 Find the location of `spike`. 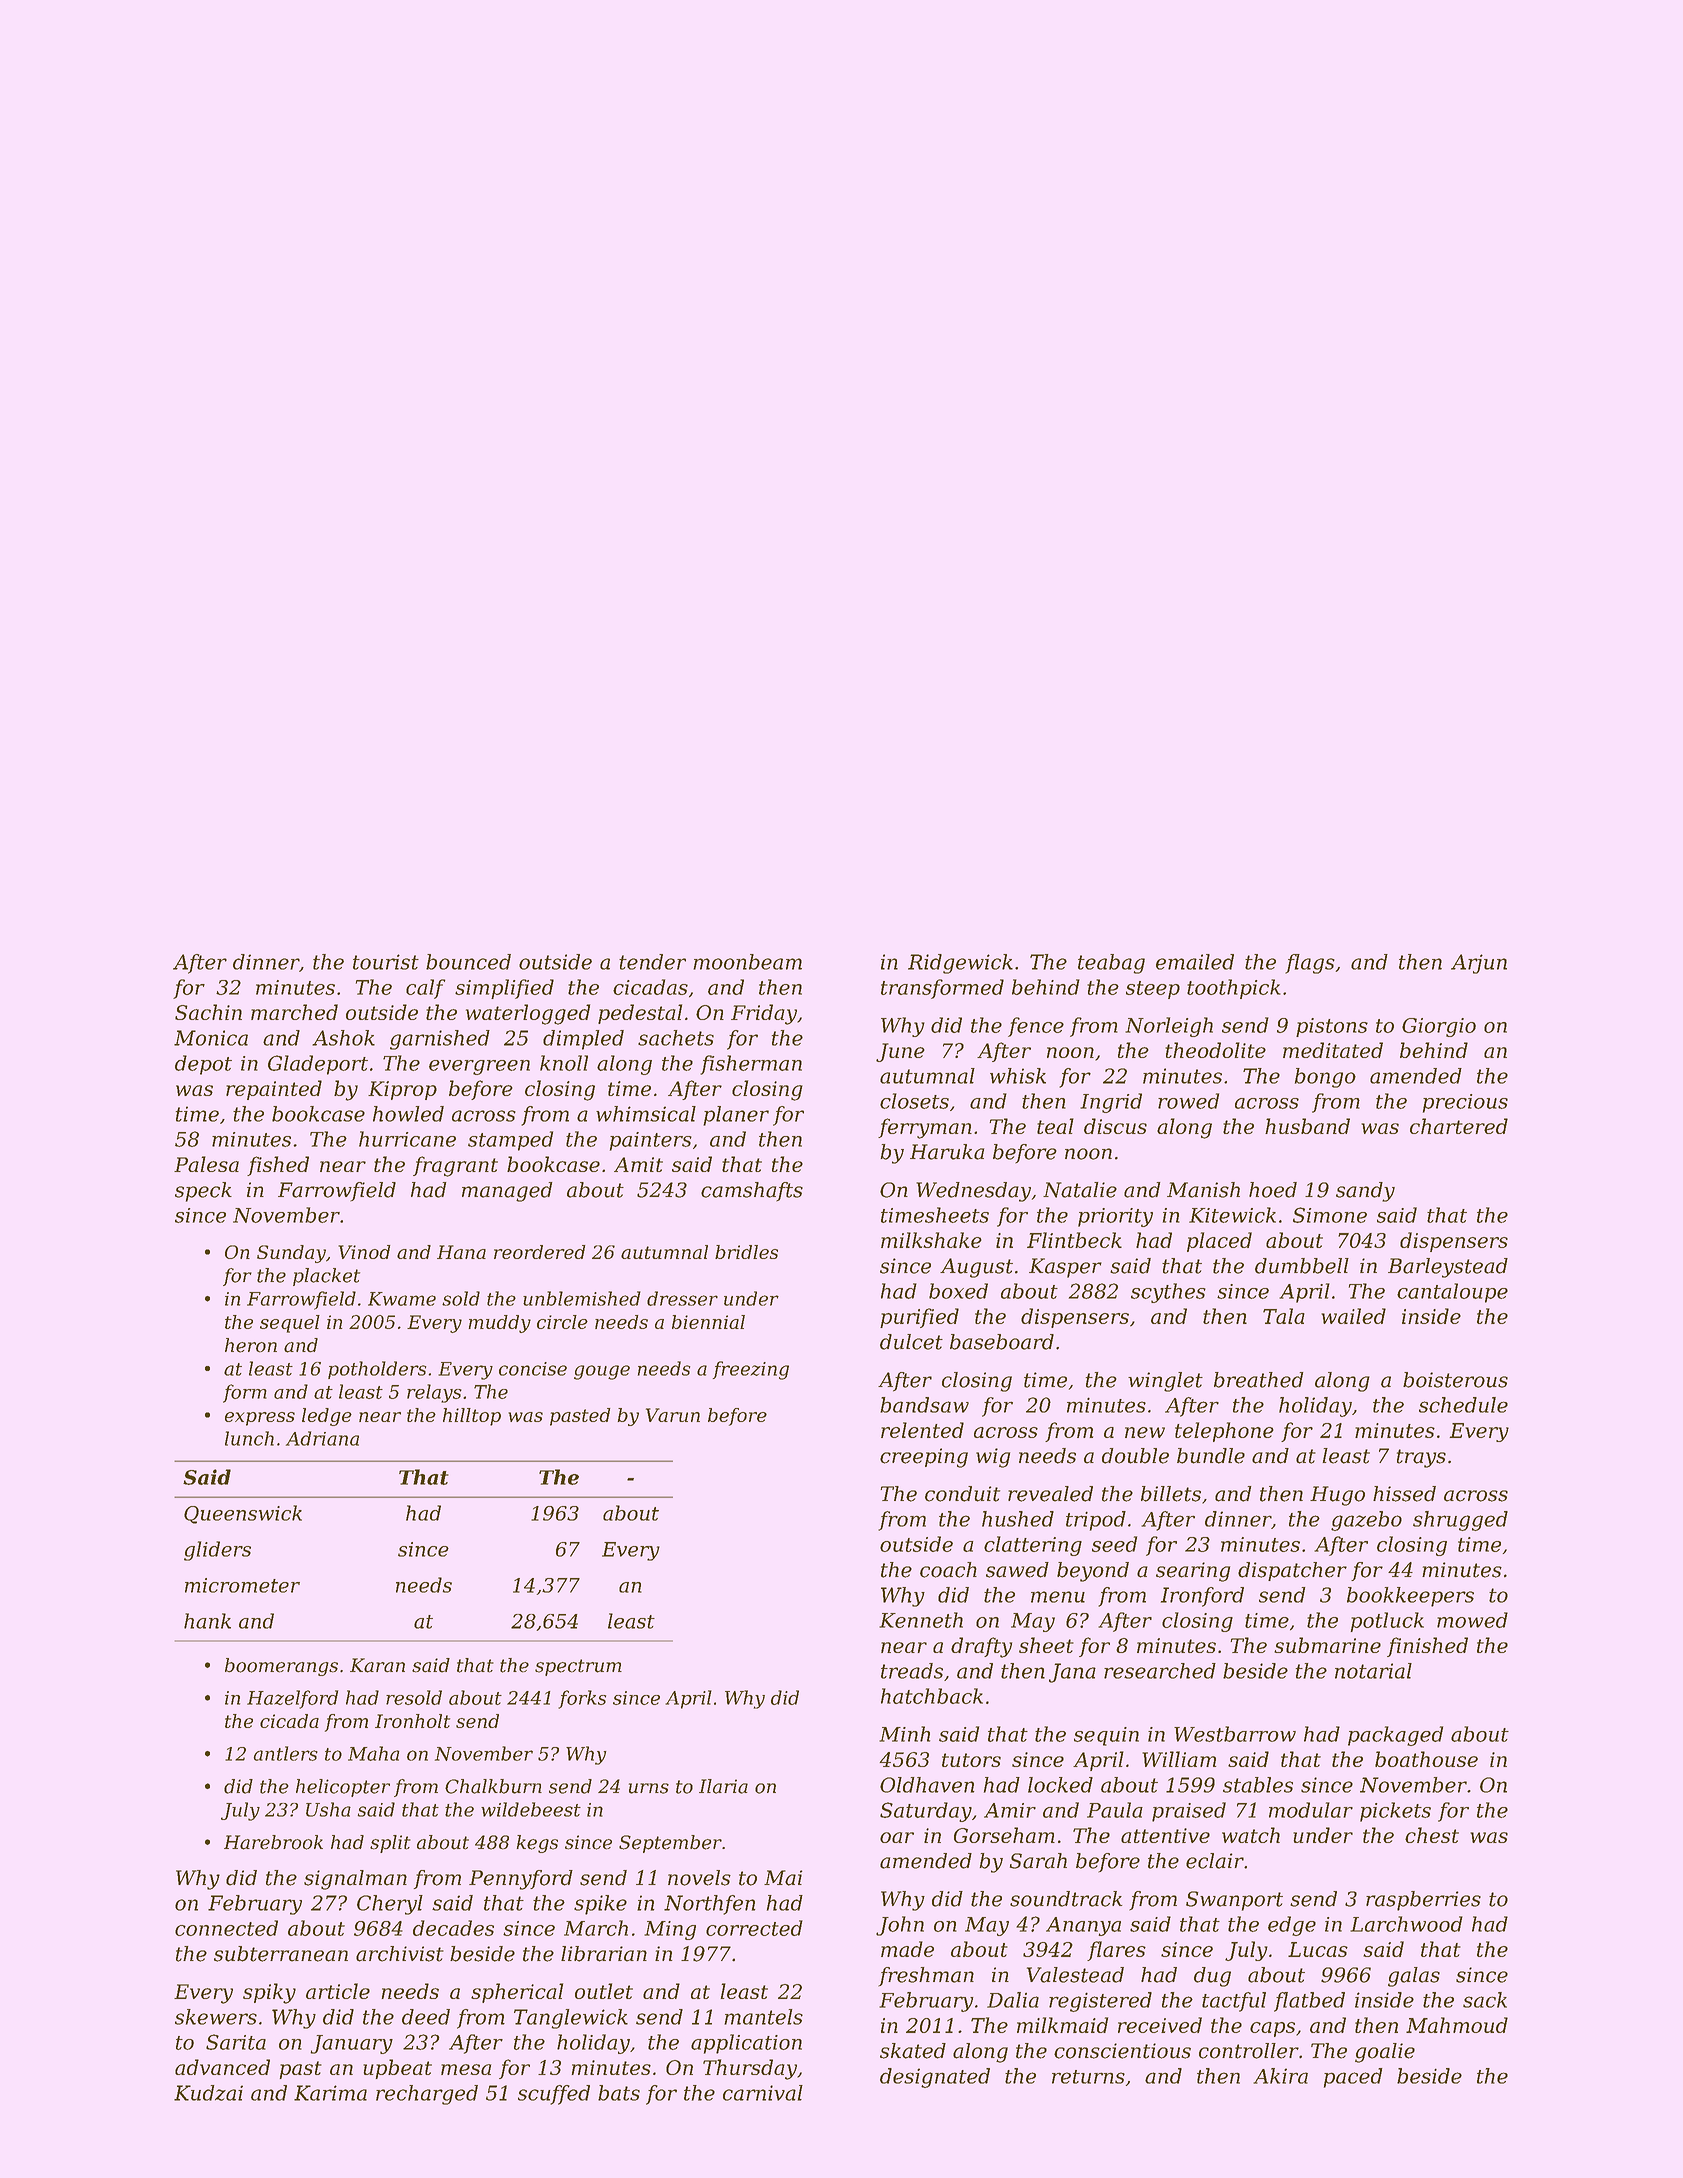

spike is located at coordinates (600, 1905).
